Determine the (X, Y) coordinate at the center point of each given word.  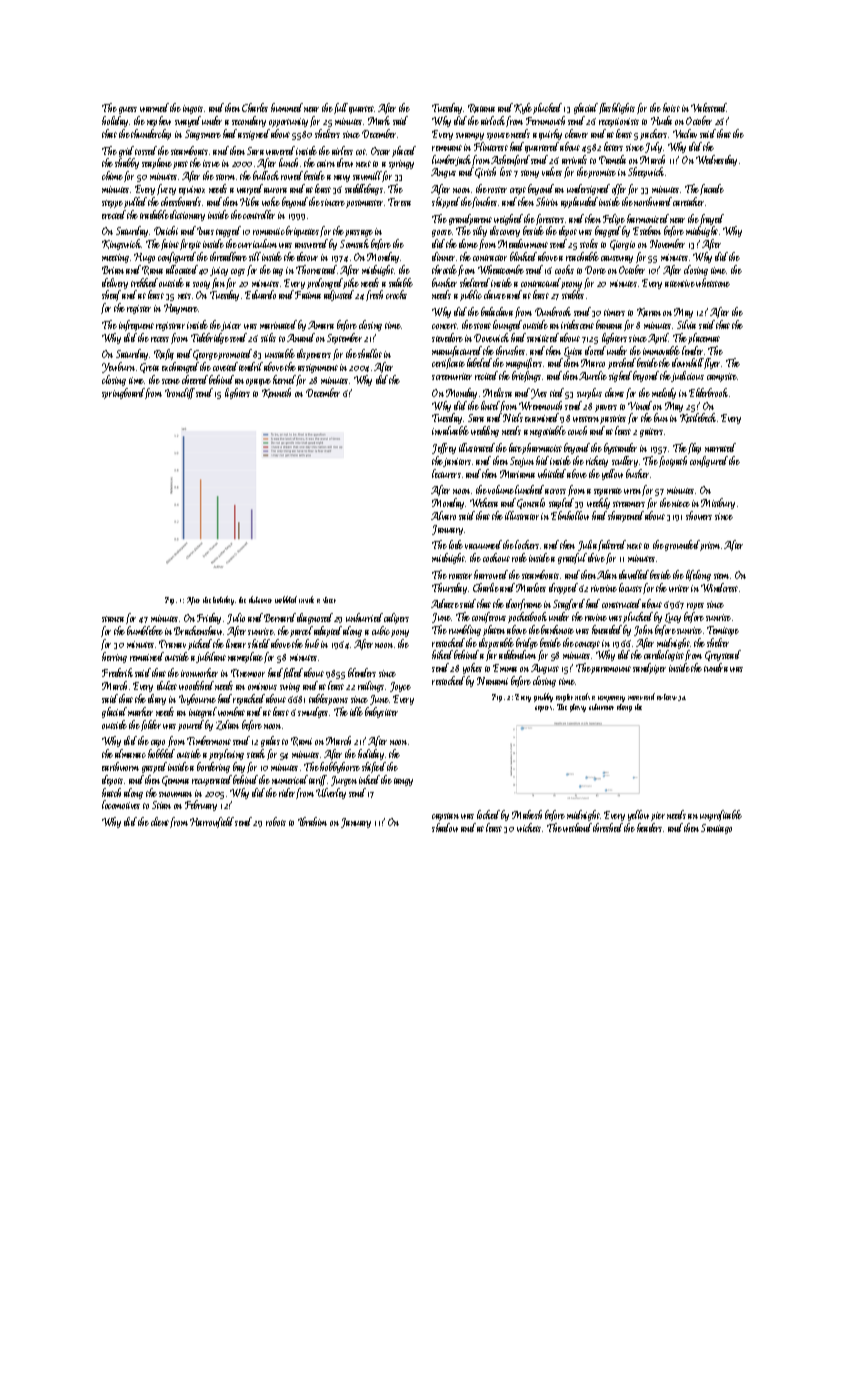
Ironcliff (180, 393)
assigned (254, 134)
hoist (671, 107)
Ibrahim (312, 821)
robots (276, 821)
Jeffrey (444, 448)
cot (361, 152)
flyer (713, 363)
